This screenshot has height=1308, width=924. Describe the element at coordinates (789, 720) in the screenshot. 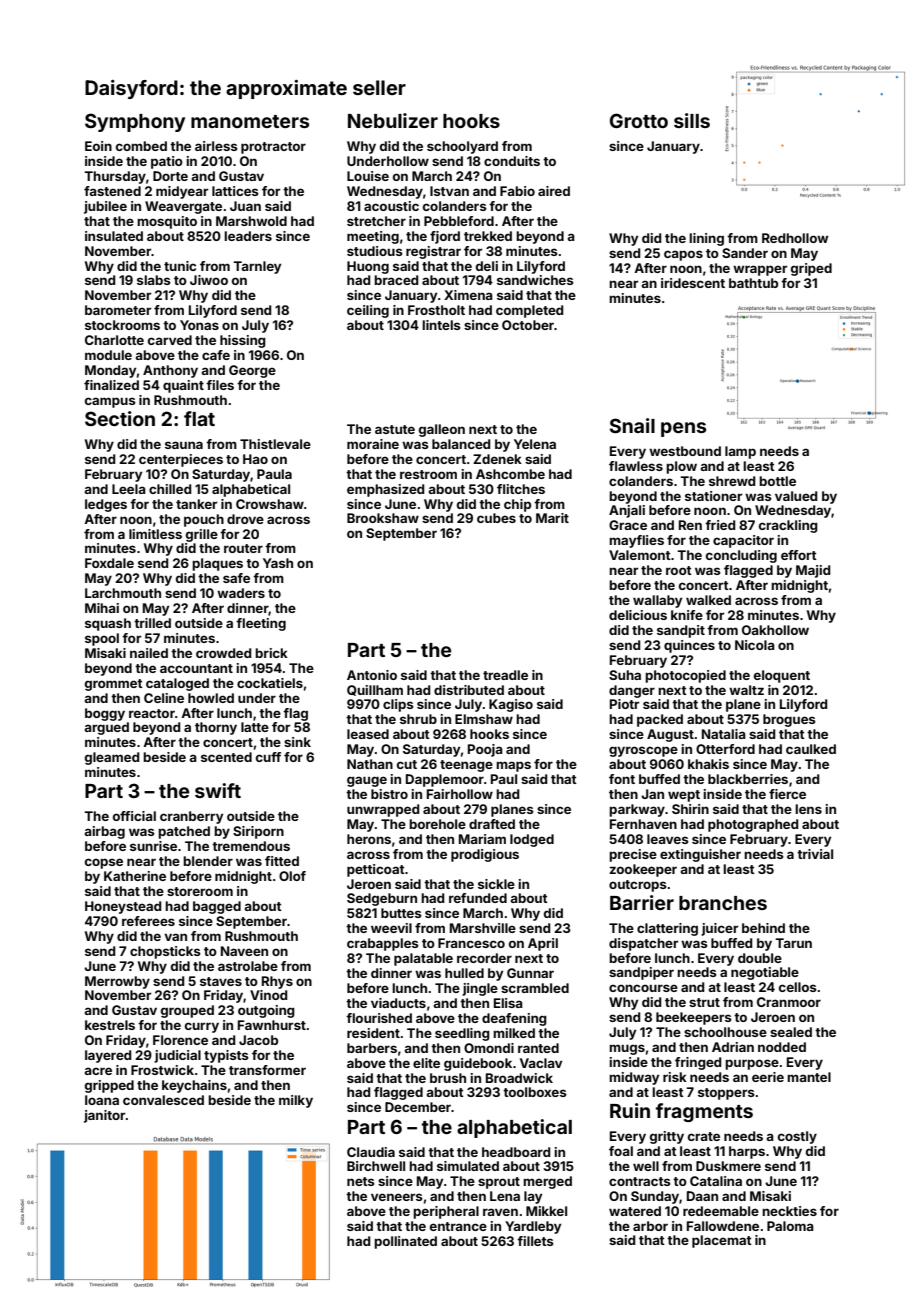

I see `brogues` at that location.
